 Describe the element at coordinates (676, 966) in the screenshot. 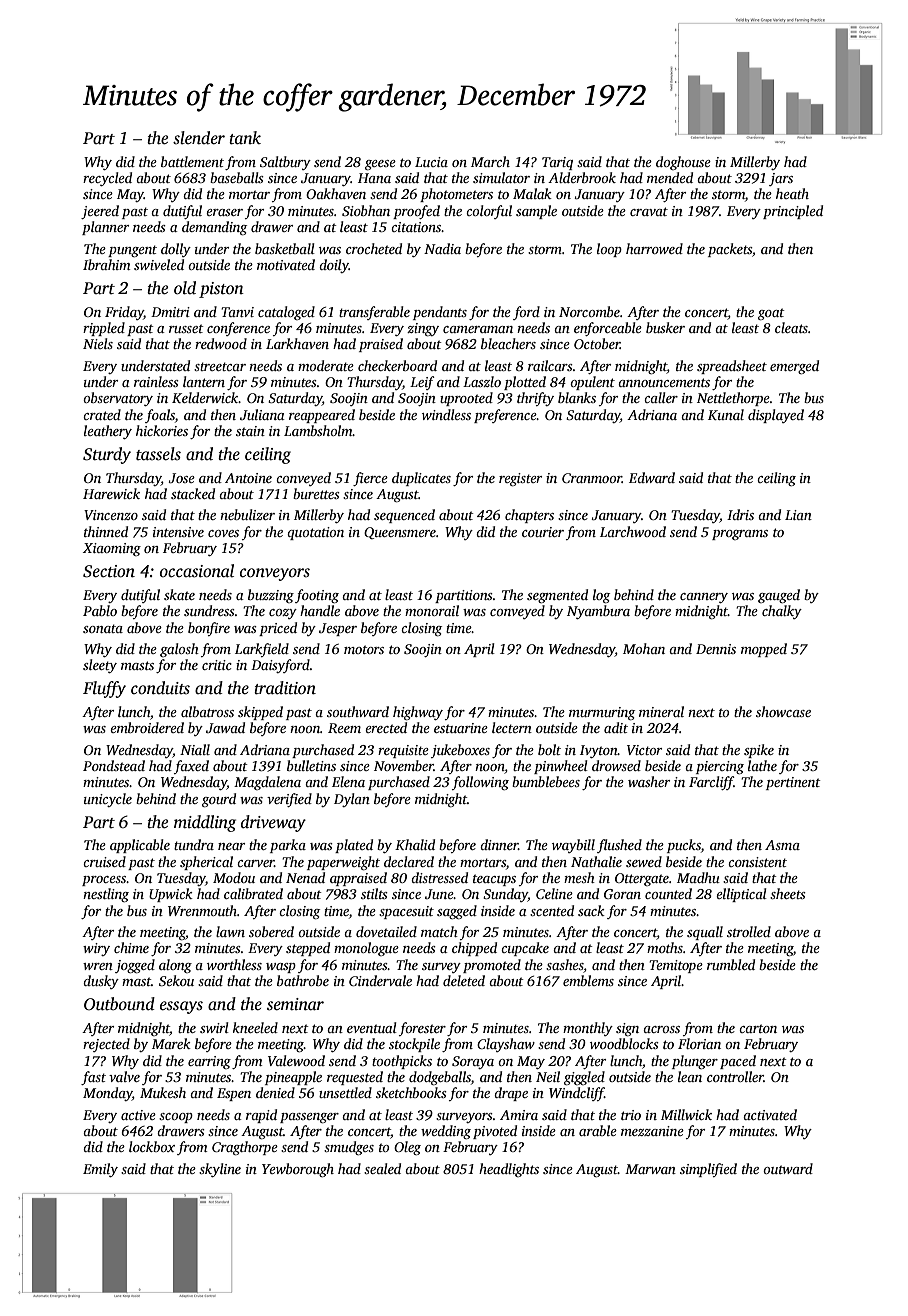

I see `Temitope` at that location.
